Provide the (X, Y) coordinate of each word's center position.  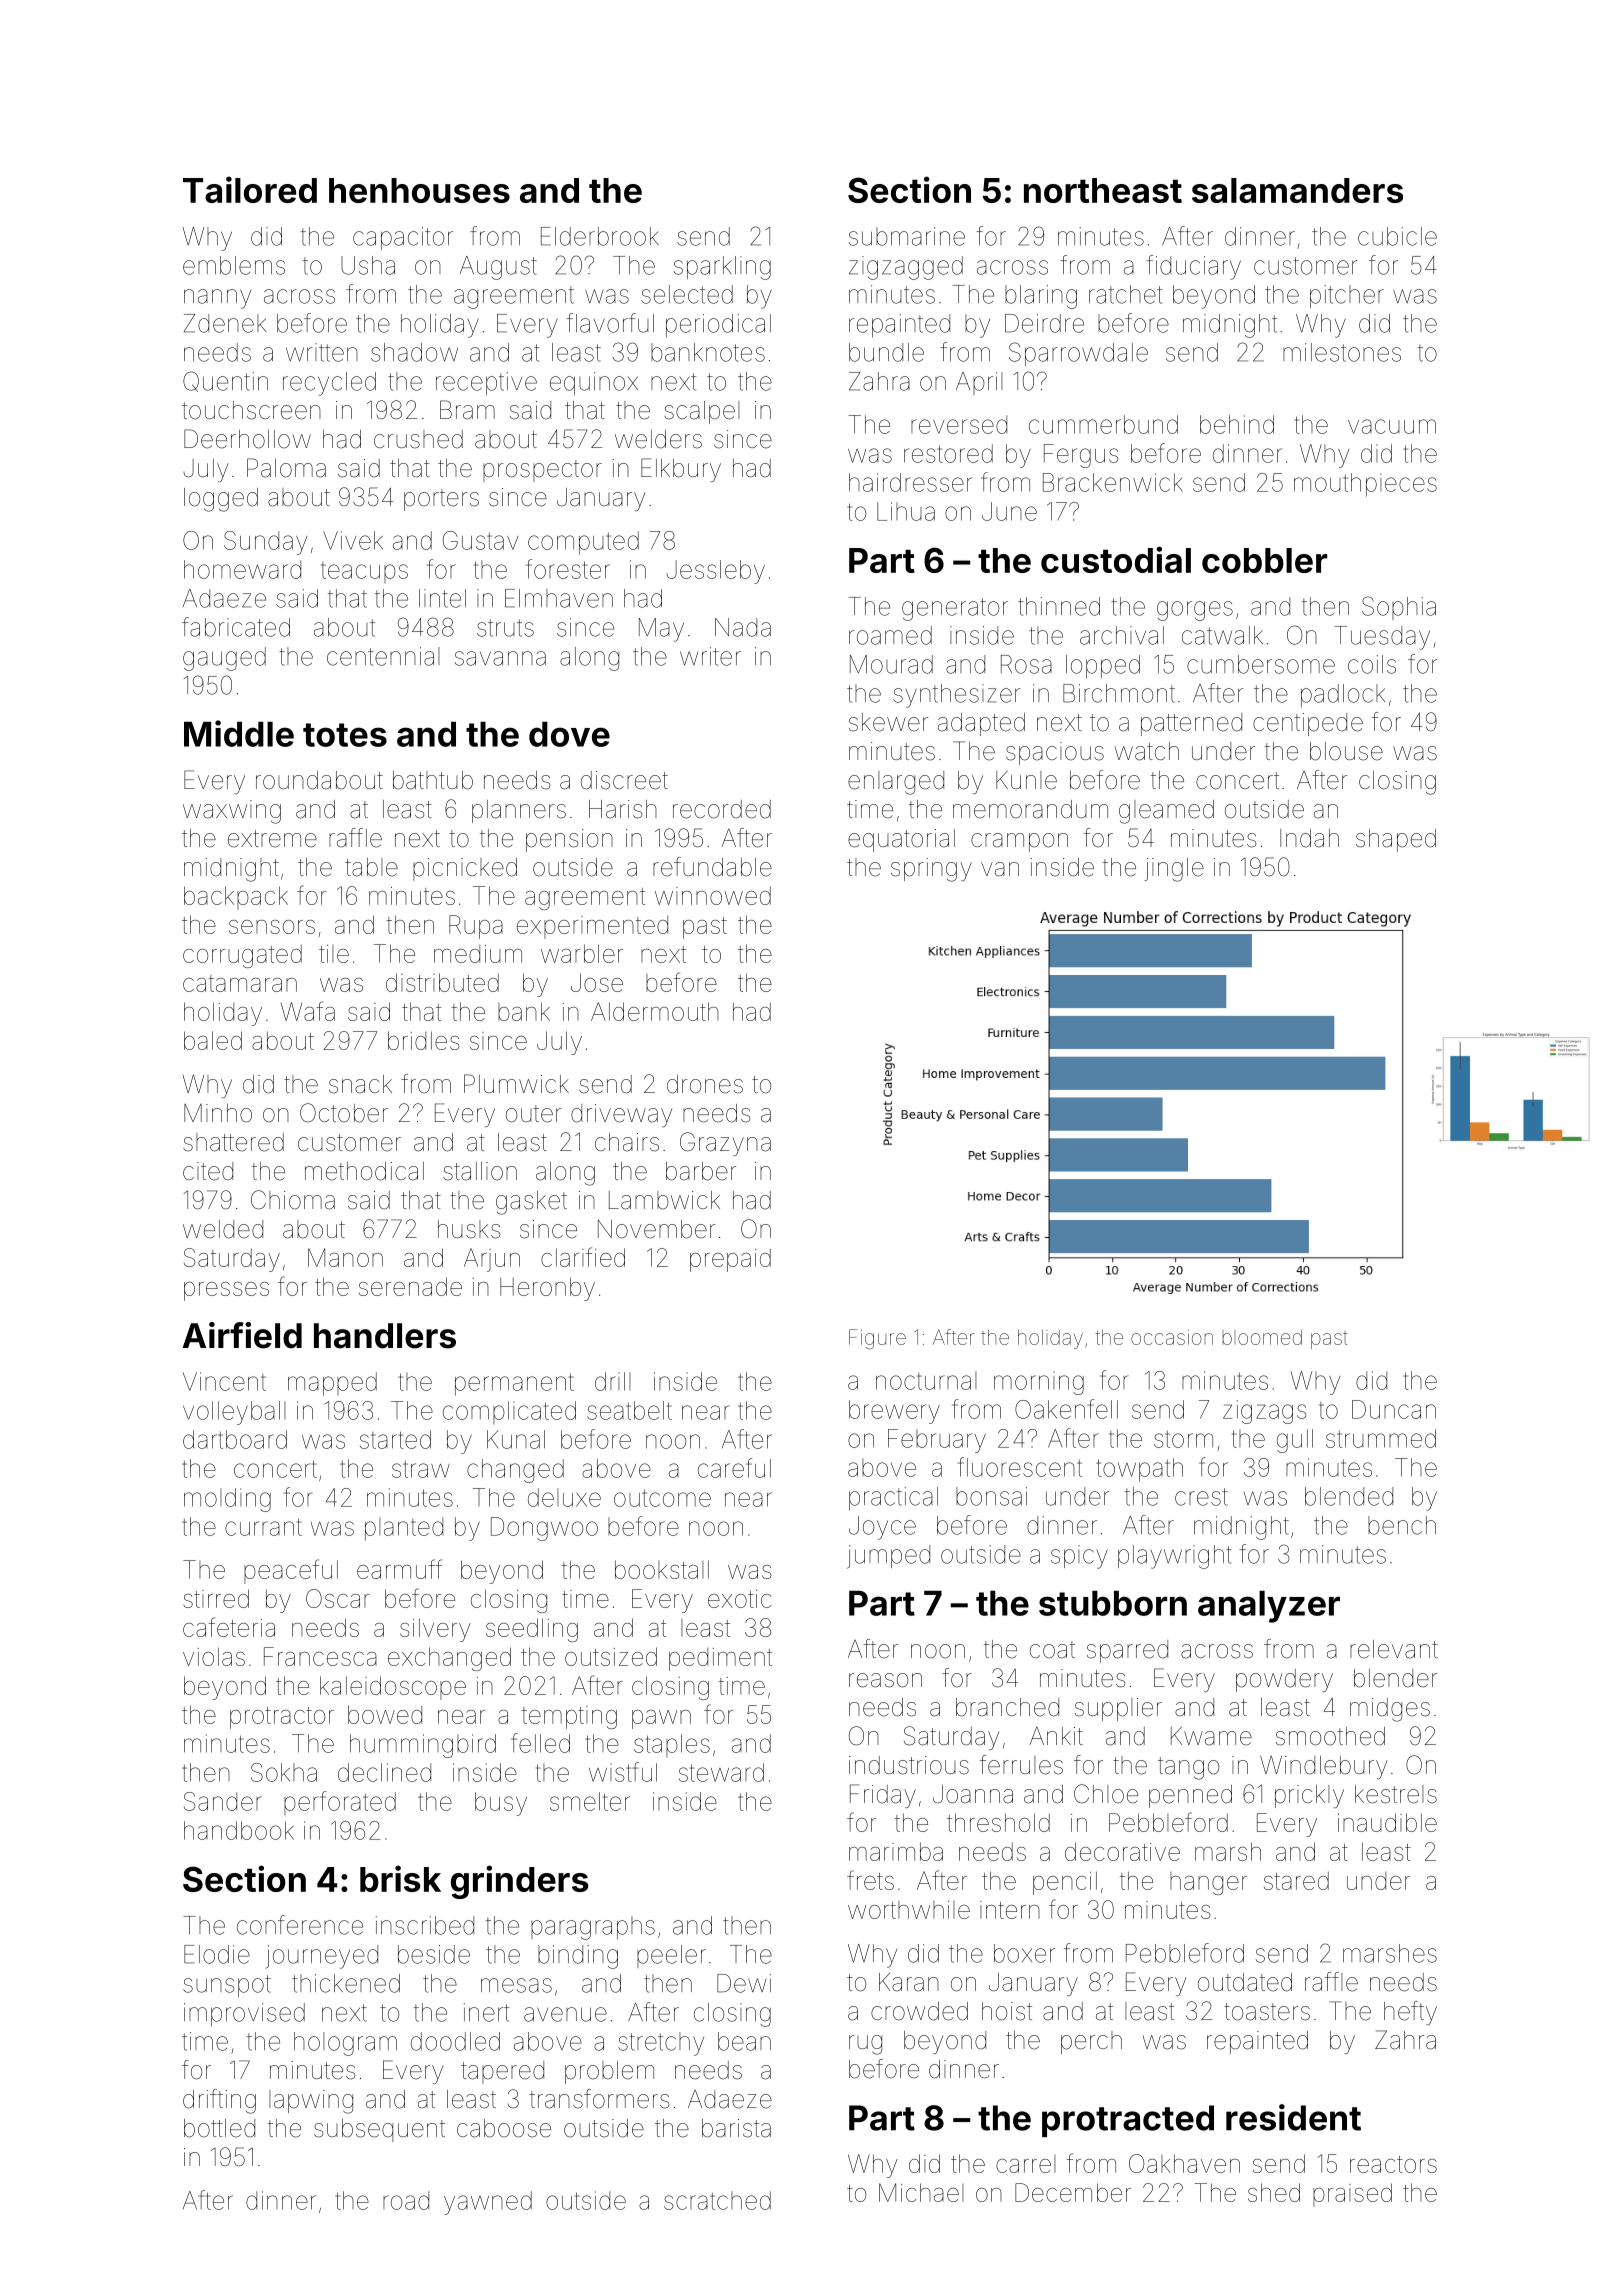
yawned (488, 2203)
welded (223, 1229)
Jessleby (715, 572)
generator (955, 609)
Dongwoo (544, 1529)
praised (1352, 2195)
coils (1372, 664)
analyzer (1269, 1607)
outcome (662, 1498)
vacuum (1392, 426)
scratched (717, 2200)
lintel (442, 598)
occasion (1172, 1337)
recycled (329, 384)
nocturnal (926, 1380)
